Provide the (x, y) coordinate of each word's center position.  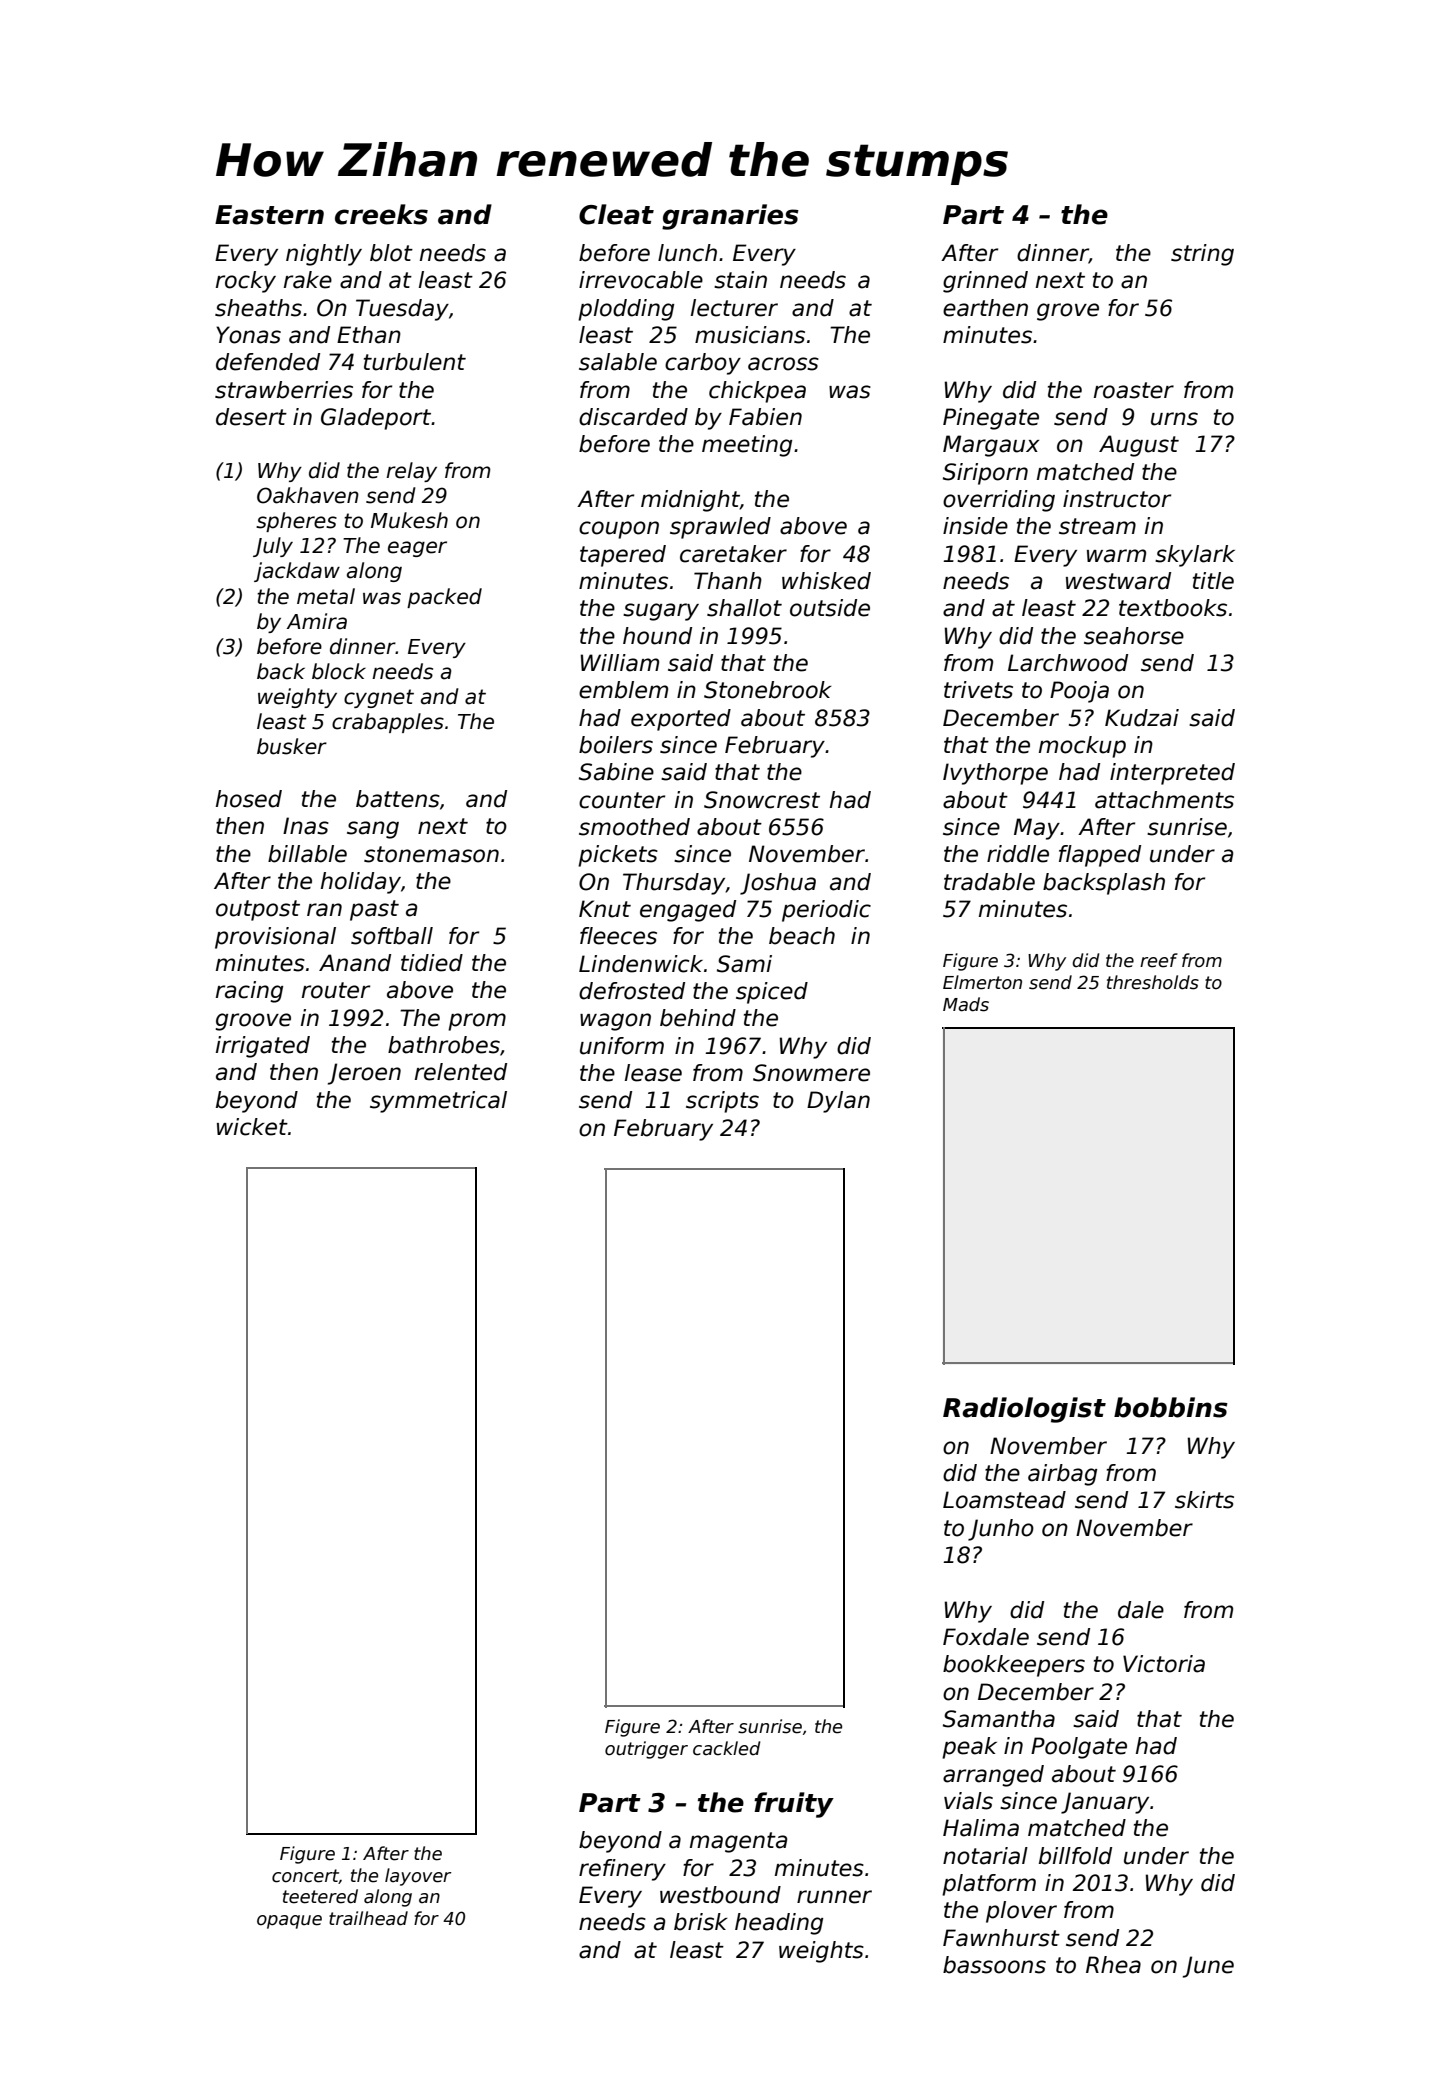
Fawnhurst (1001, 1938)
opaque (289, 1922)
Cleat (616, 214)
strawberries (284, 390)
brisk (701, 1922)
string (1202, 255)
